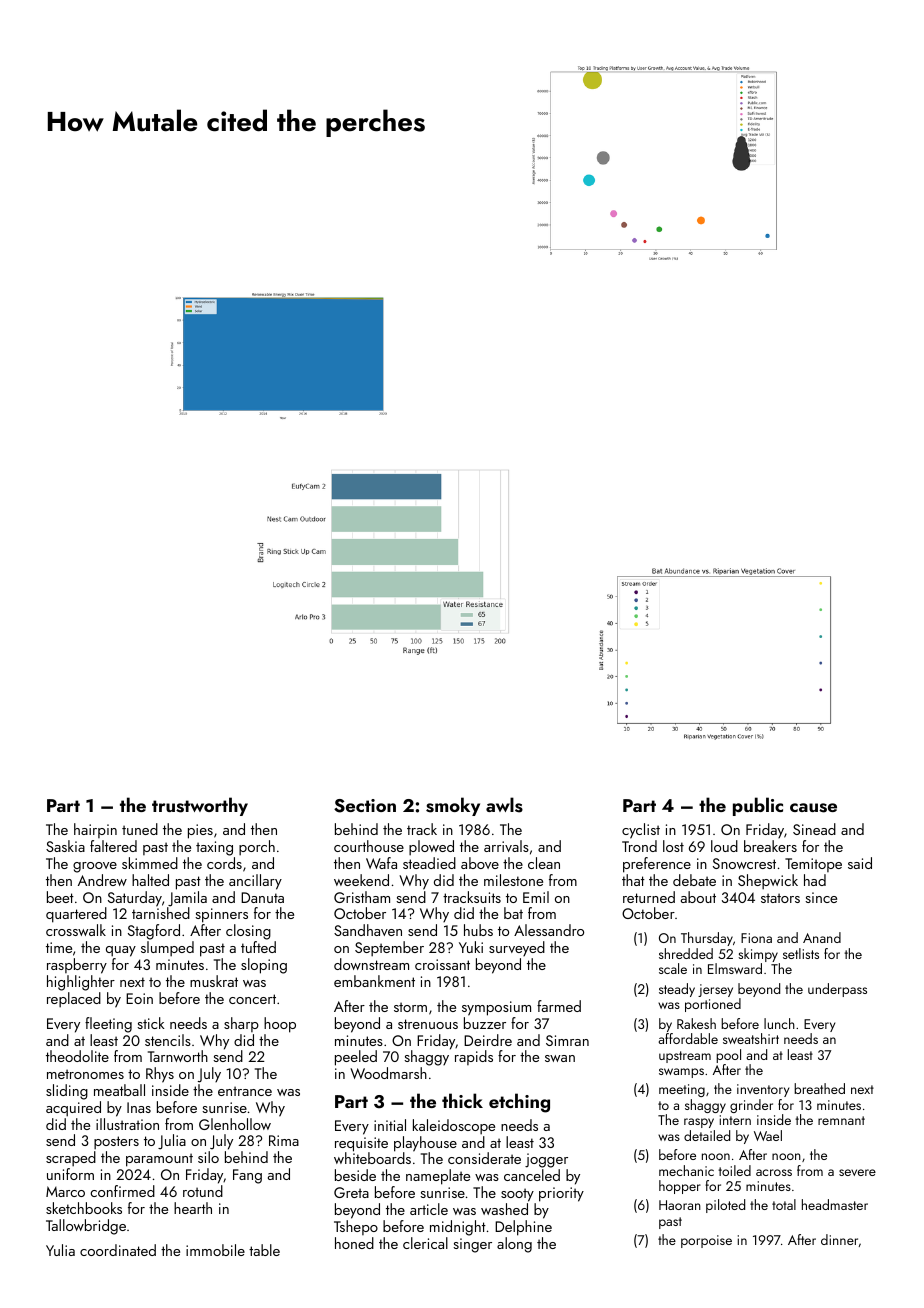 Image resolution: width=924 pixels, height=1308 pixels. Describe the element at coordinates (484, 1158) in the screenshot. I see `considerate` at that location.
